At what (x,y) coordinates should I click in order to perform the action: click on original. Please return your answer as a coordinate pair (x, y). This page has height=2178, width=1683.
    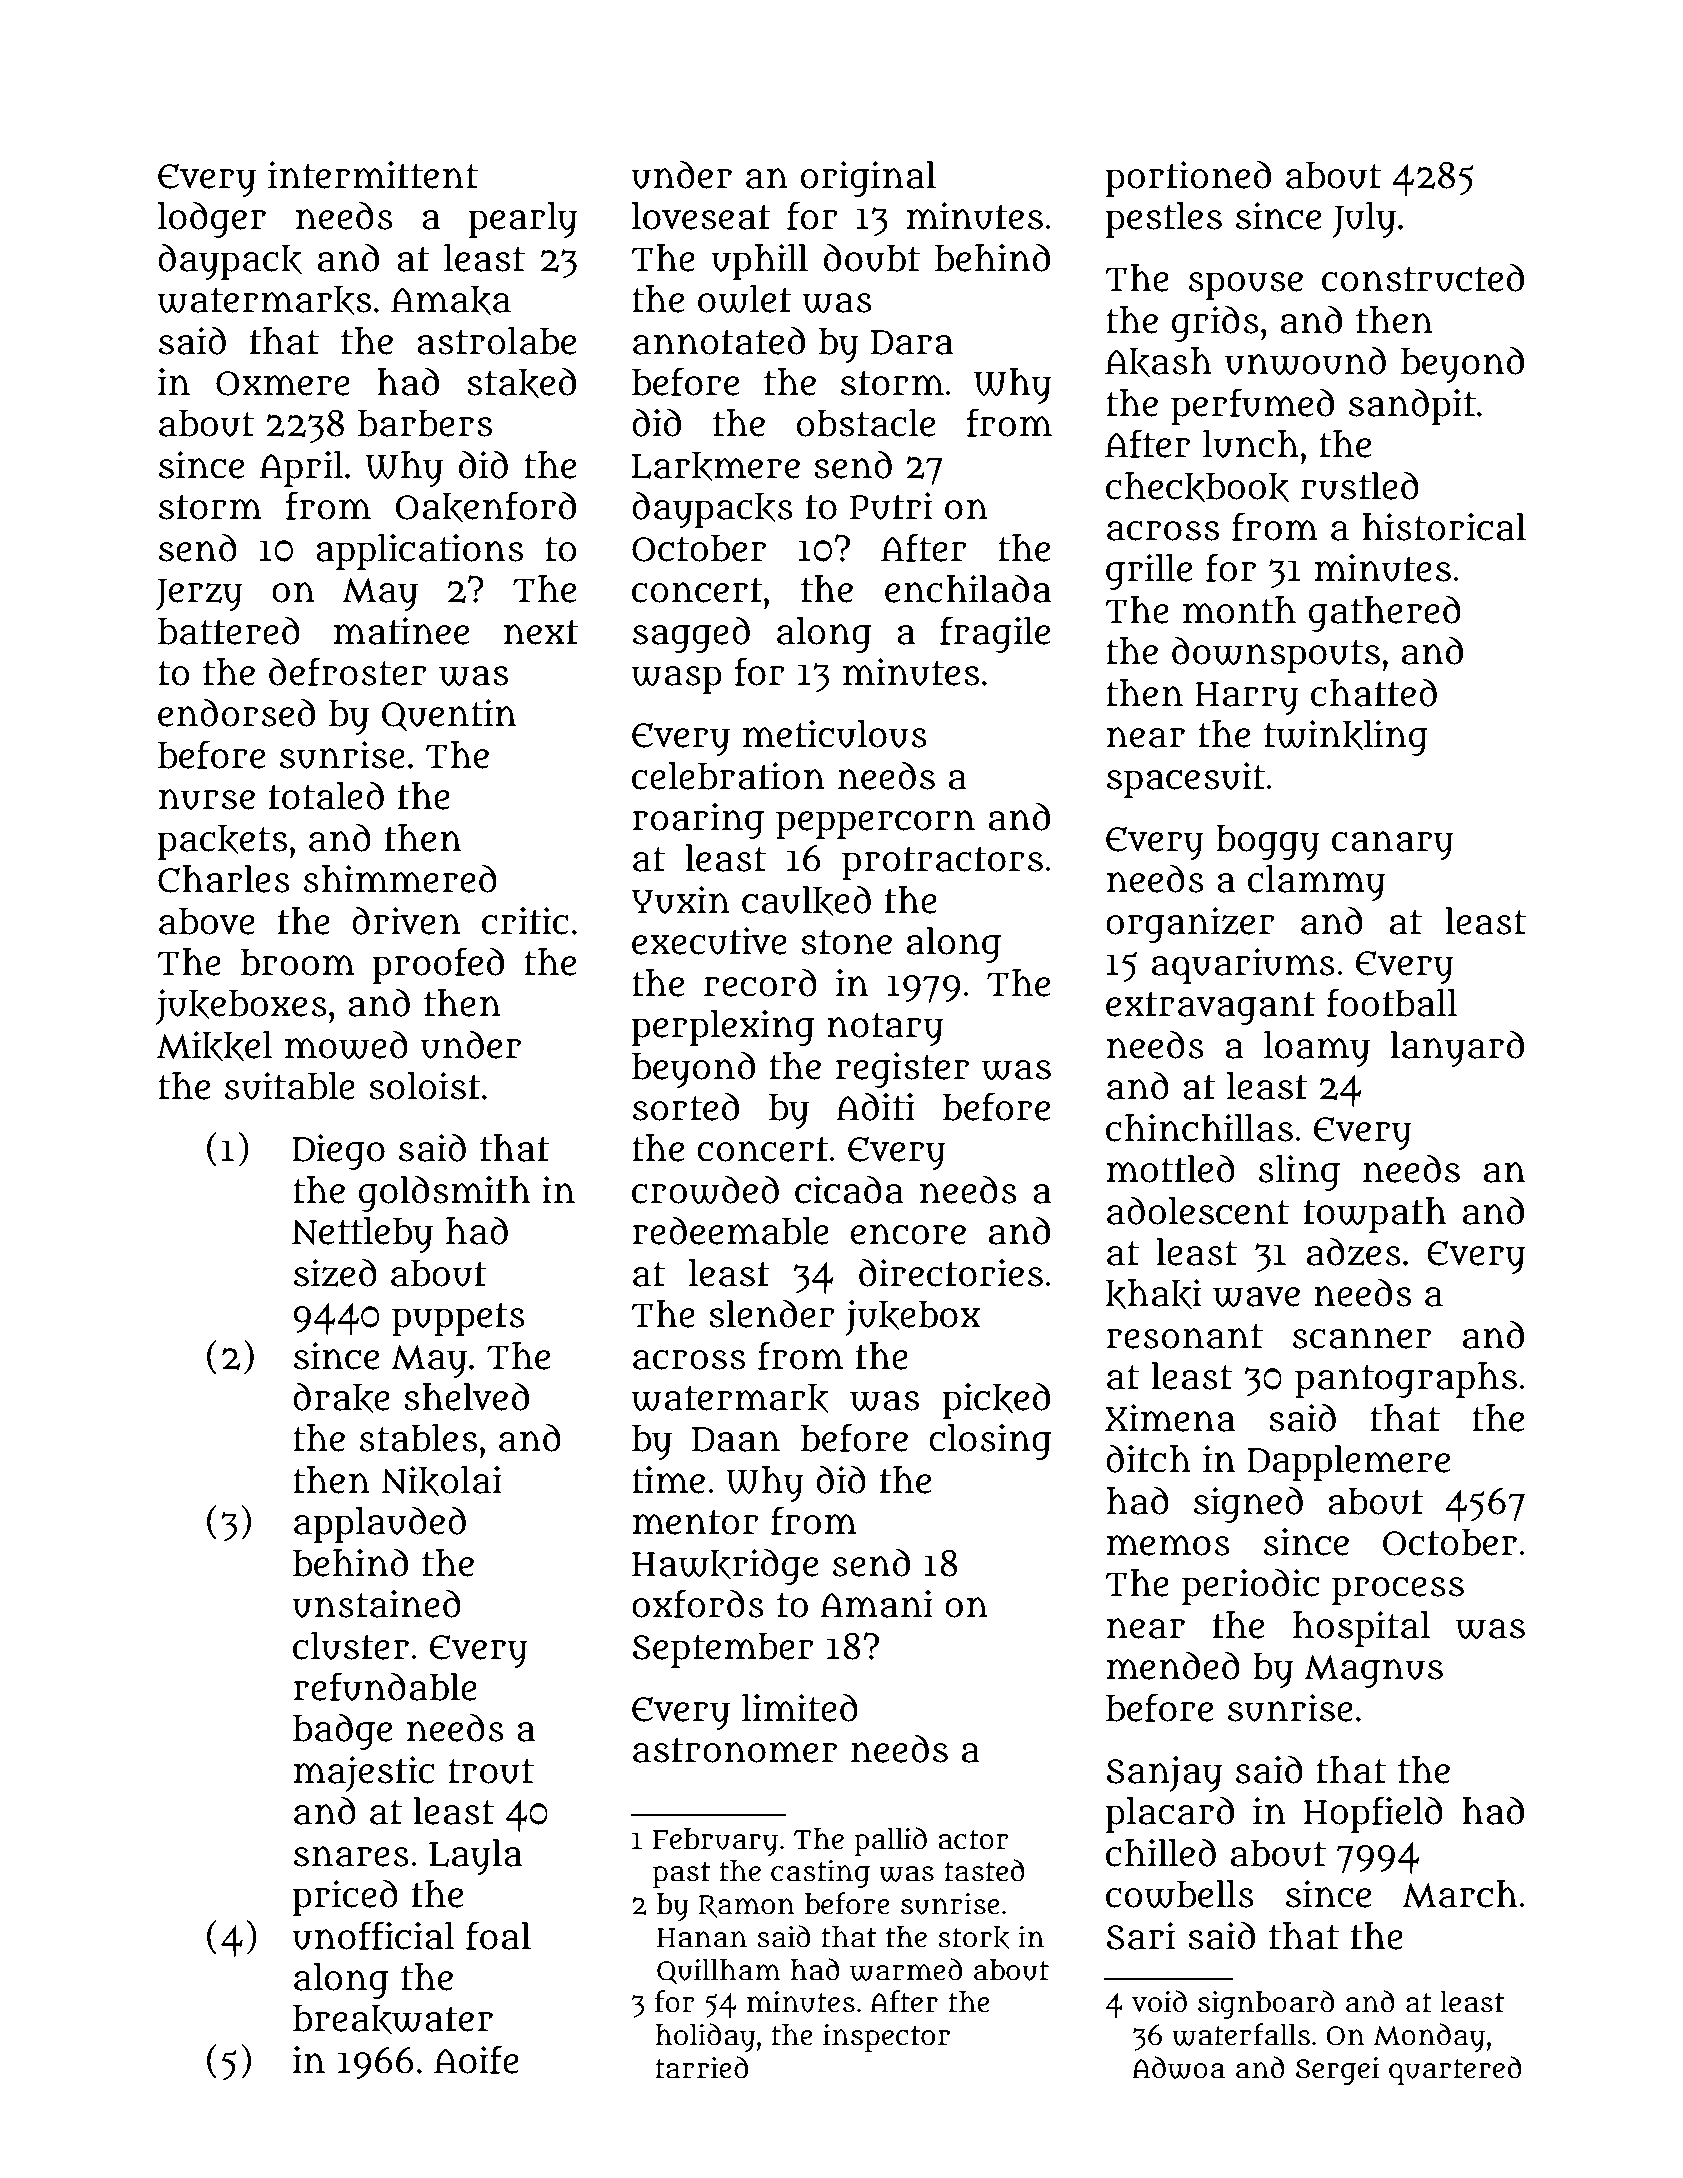
    Looking at the image, I should click on (868, 179).
